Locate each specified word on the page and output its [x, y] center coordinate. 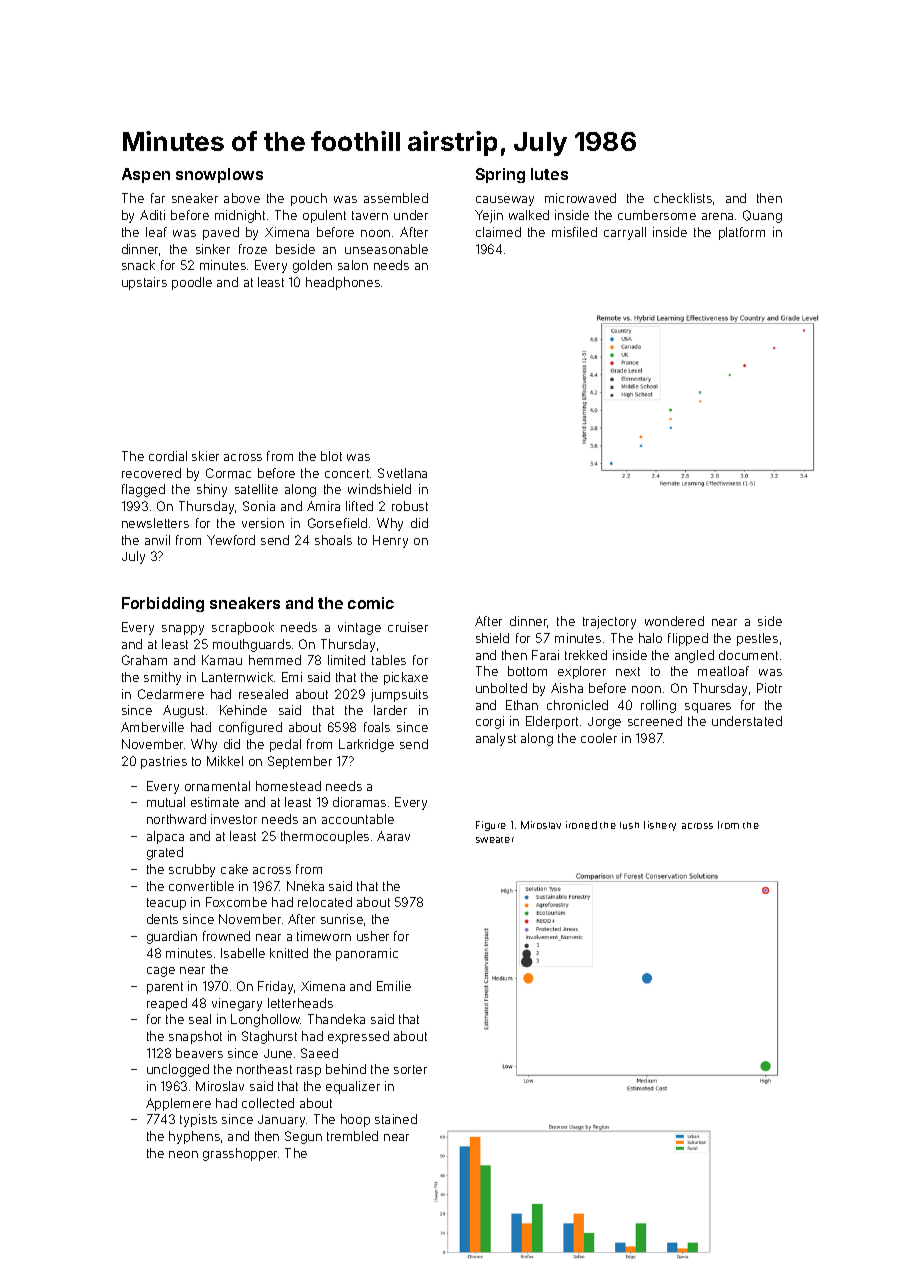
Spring [500, 175]
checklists [683, 198]
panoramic [367, 954]
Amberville [152, 727]
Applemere [178, 1104]
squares [708, 708]
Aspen [146, 175]
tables [389, 660]
